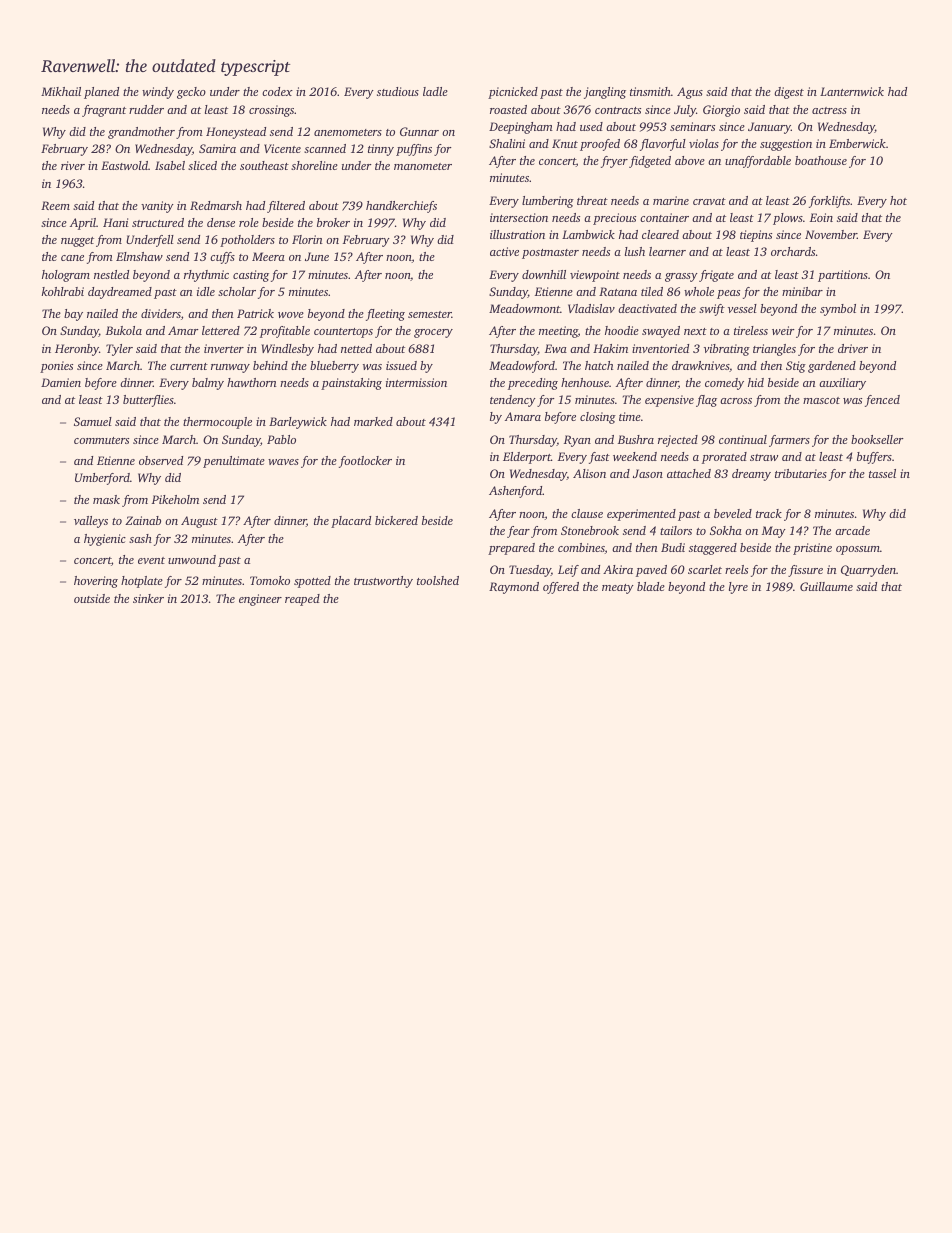 The height and width of the screenshot is (1233, 952). Describe the element at coordinates (401, 207) in the screenshot. I see `handkerchiefs` at that location.
